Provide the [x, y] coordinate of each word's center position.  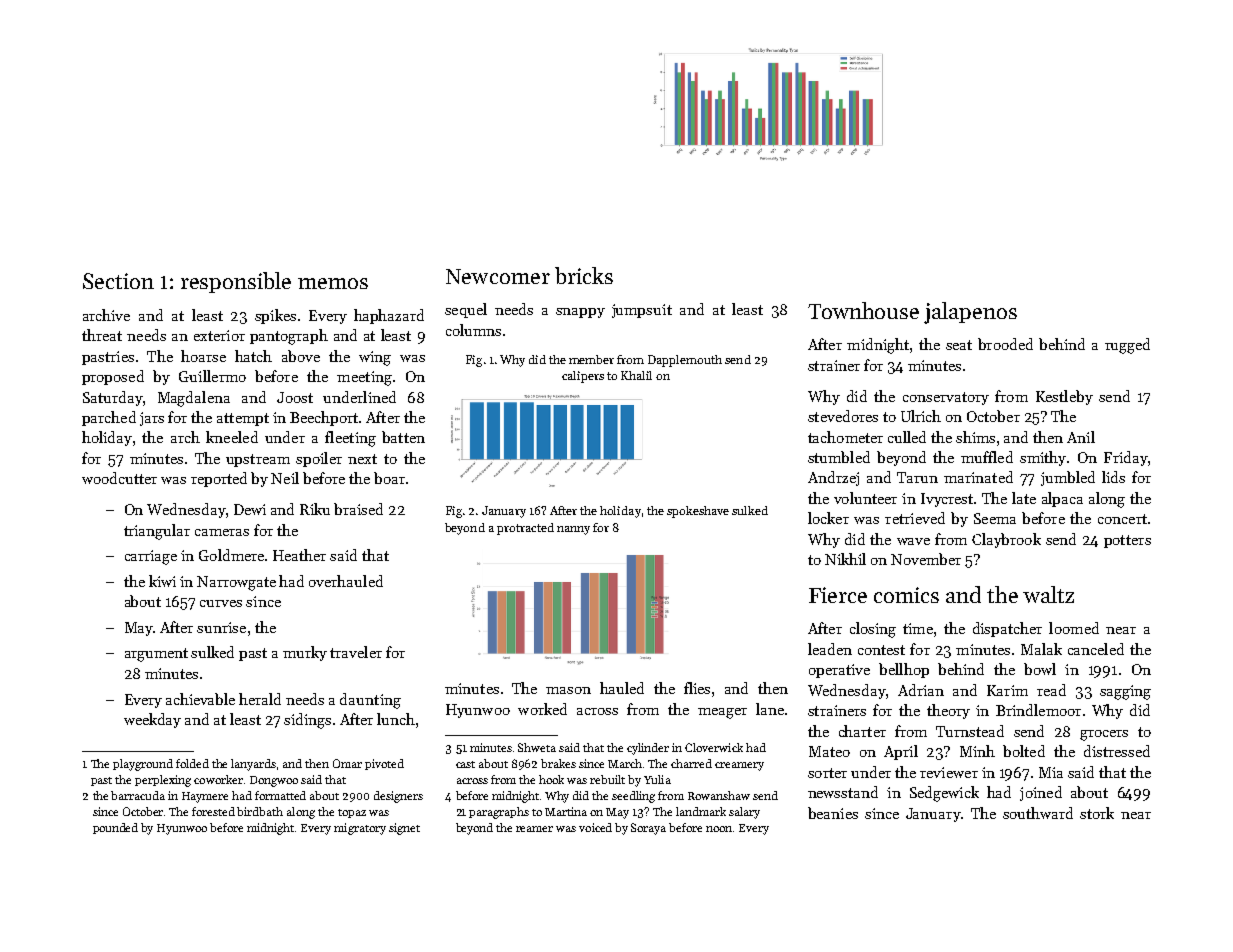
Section [118, 281]
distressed [1117, 751]
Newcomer [498, 276]
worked [542, 709]
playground [143, 765]
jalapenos [970, 313]
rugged [1127, 346]
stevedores [843, 416]
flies [697, 688]
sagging [1125, 692]
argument [156, 655]
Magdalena [194, 399]
